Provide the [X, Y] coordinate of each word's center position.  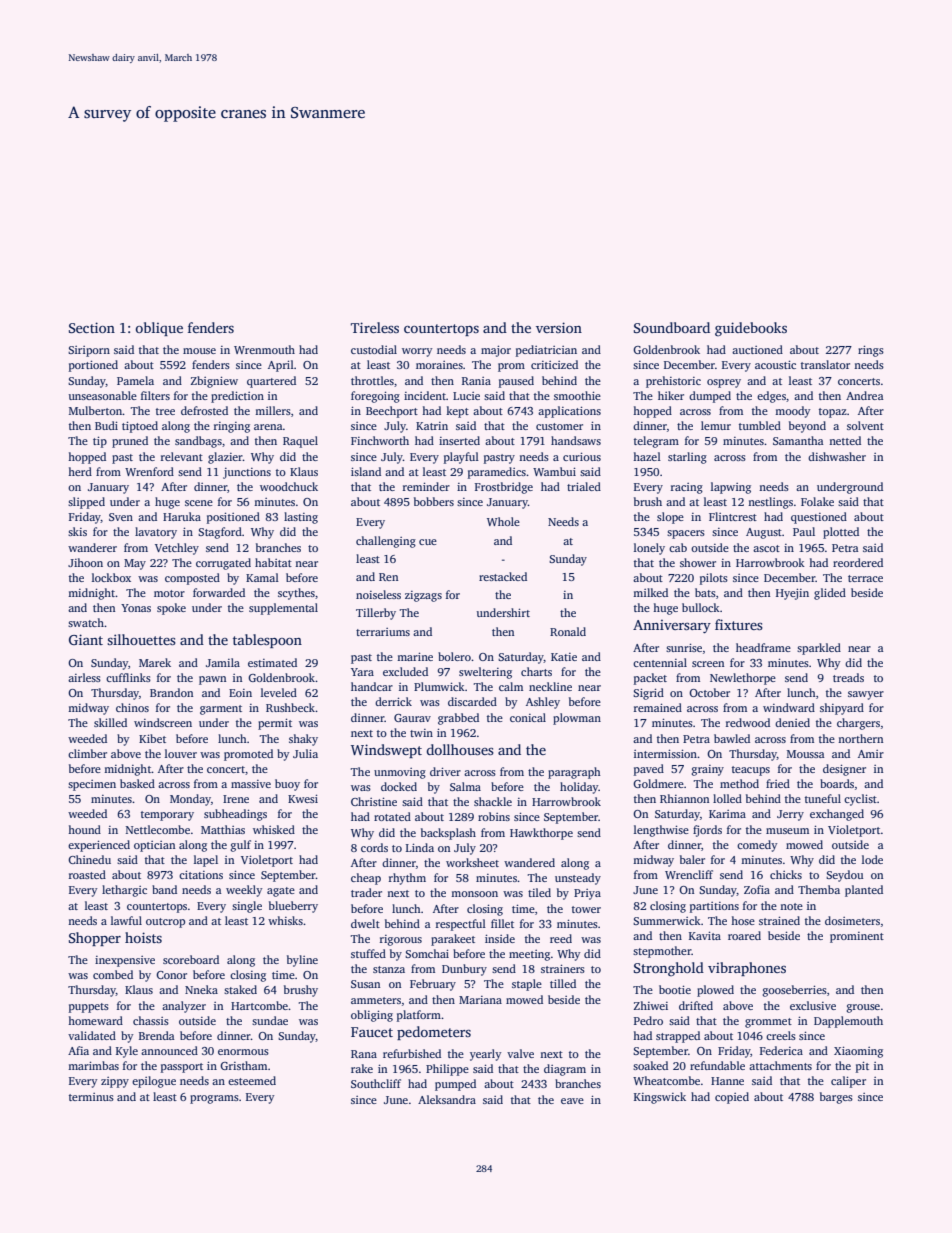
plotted [841, 533]
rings [871, 351]
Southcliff [376, 1083]
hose [743, 920]
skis [77, 531]
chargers [858, 724]
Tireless [375, 327]
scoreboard [191, 959]
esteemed [252, 1080]
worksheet [472, 862]
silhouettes [141, 639]
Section [92, 327]
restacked [503, 576]
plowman [577, 719]
